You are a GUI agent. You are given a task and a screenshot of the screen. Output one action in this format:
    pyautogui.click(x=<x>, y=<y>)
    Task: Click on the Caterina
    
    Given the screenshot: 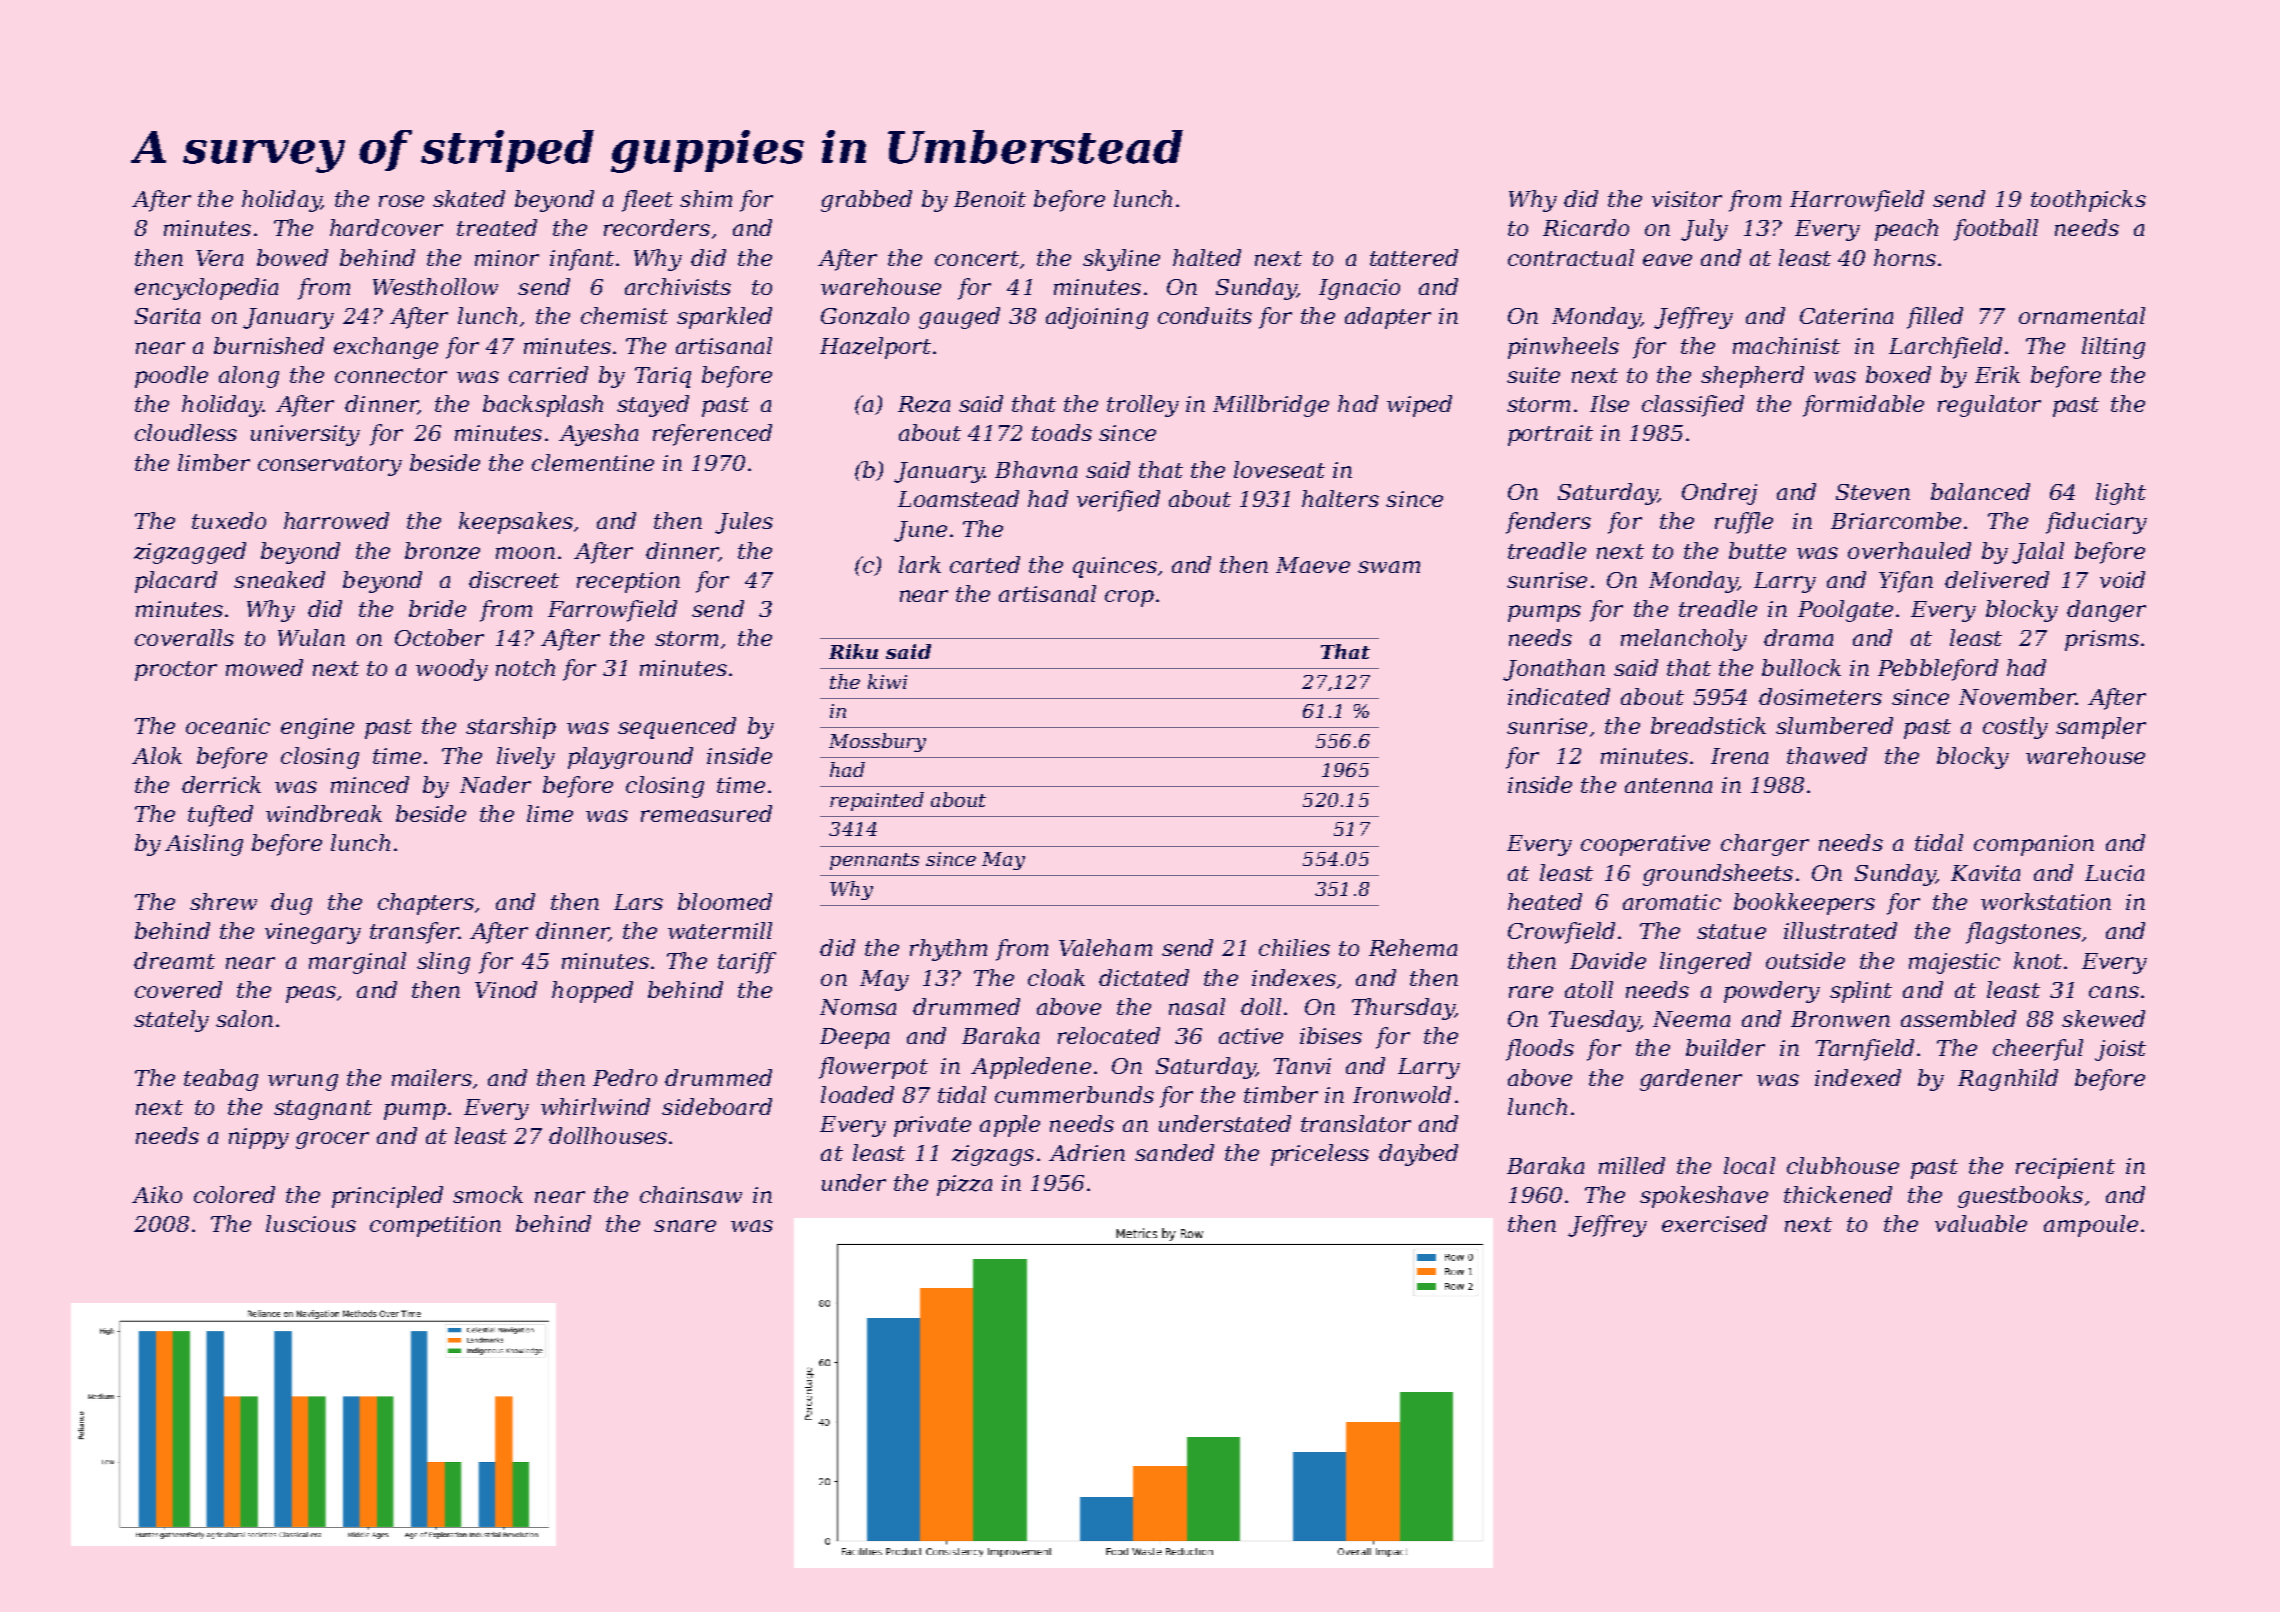 What is the action you would take?
    pyautogui.click(x=1846, y=316)
